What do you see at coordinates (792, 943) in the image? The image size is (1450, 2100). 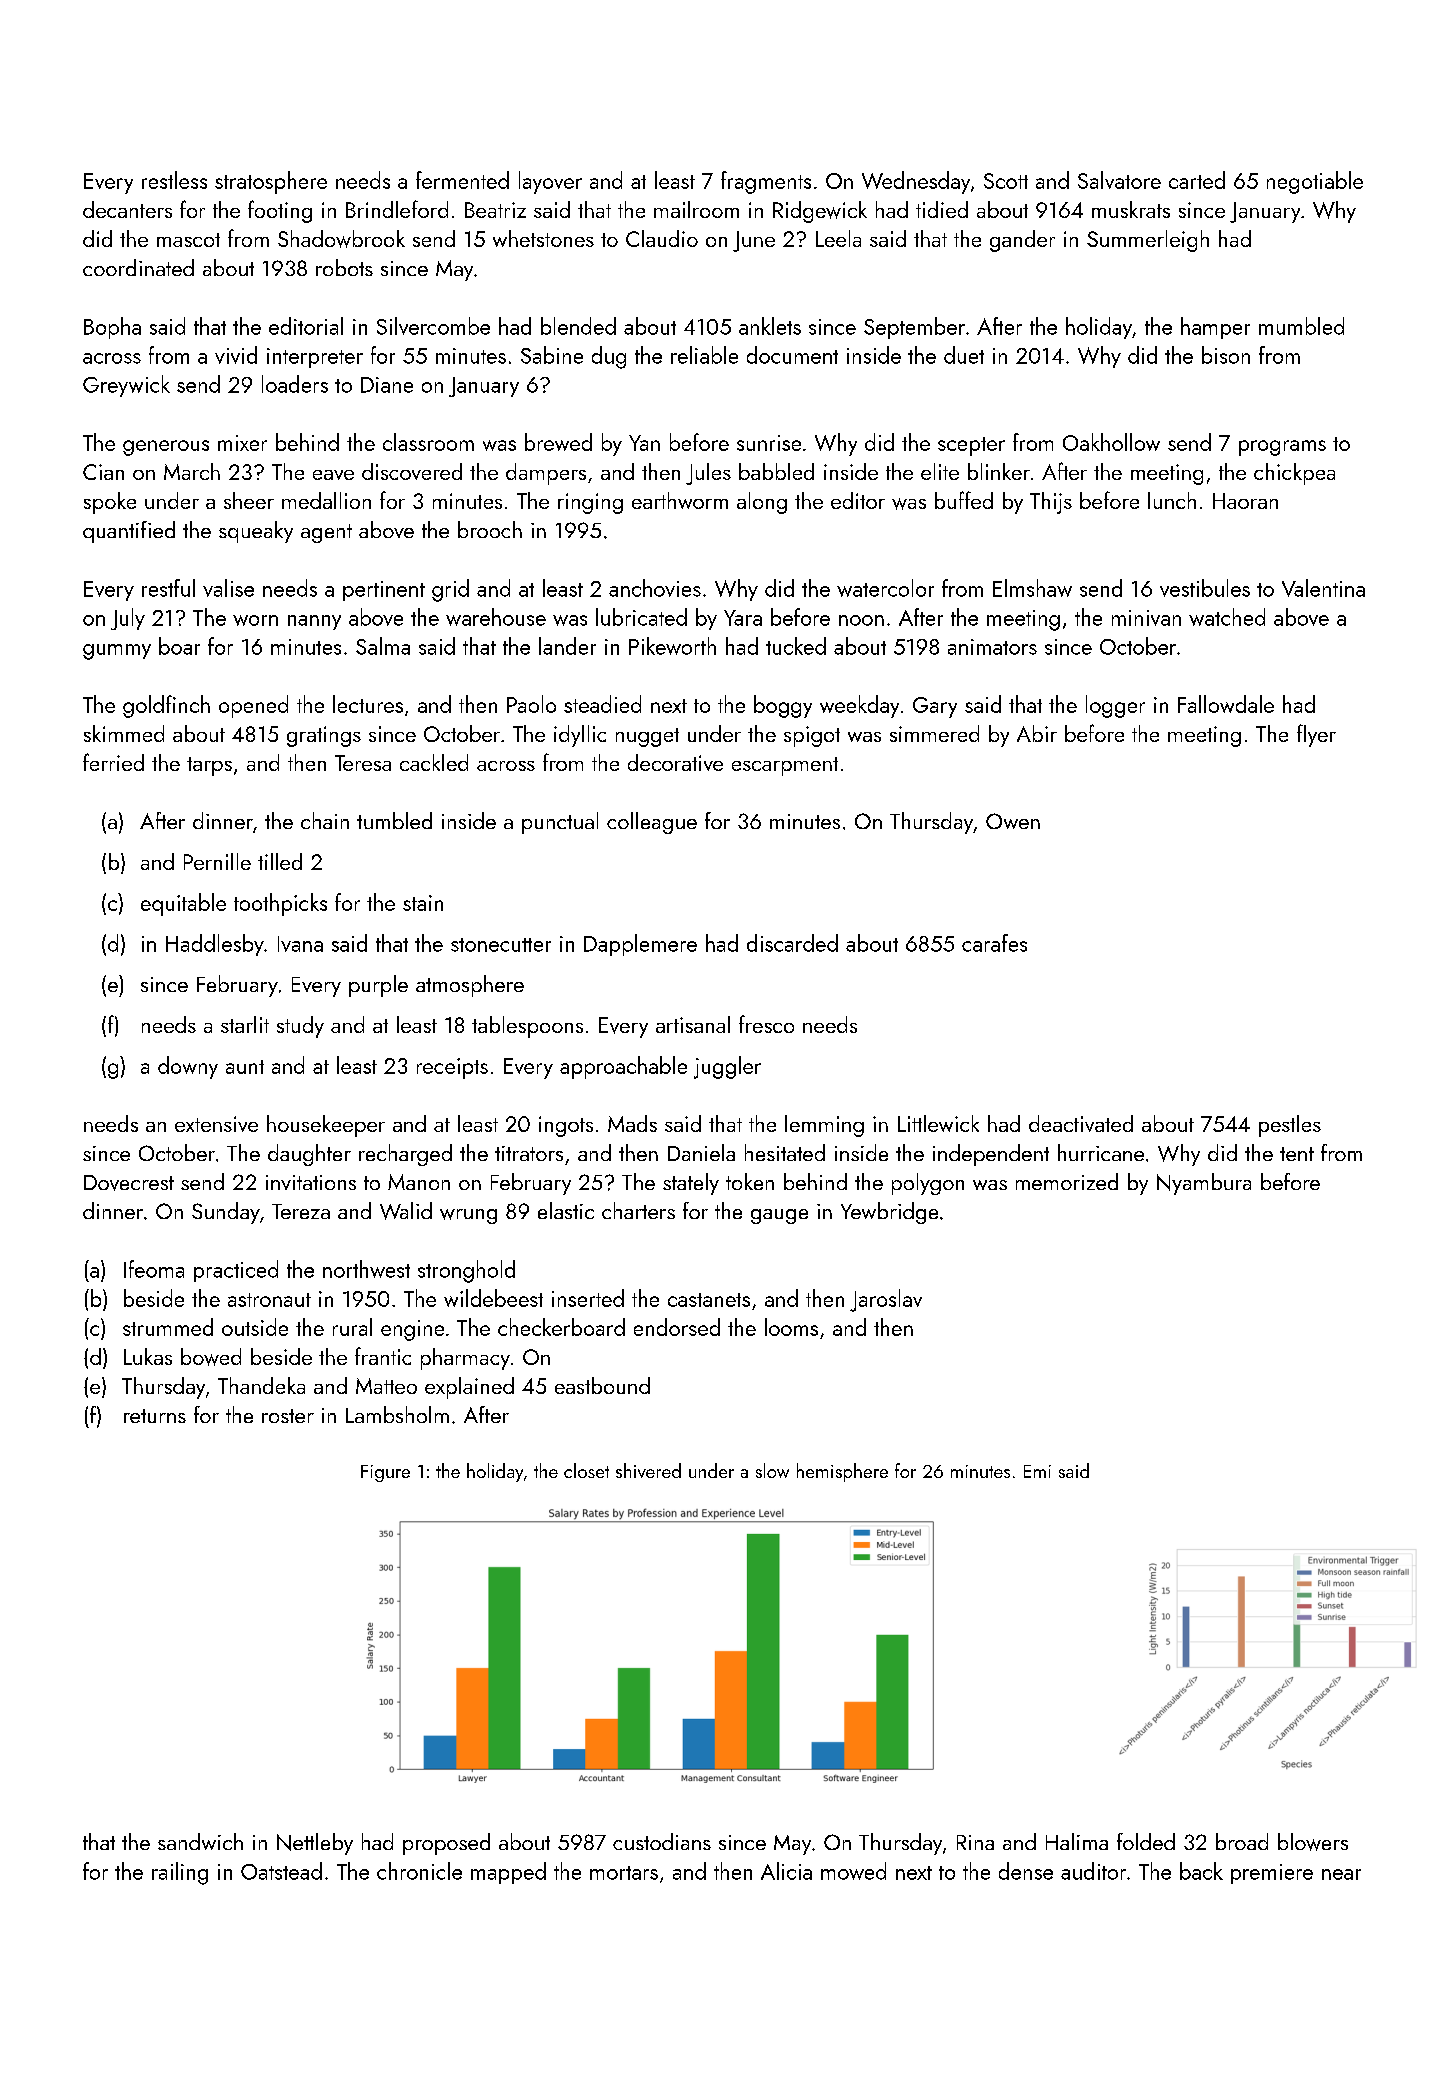 I see `discarded` at bounding box center [792, 943].
